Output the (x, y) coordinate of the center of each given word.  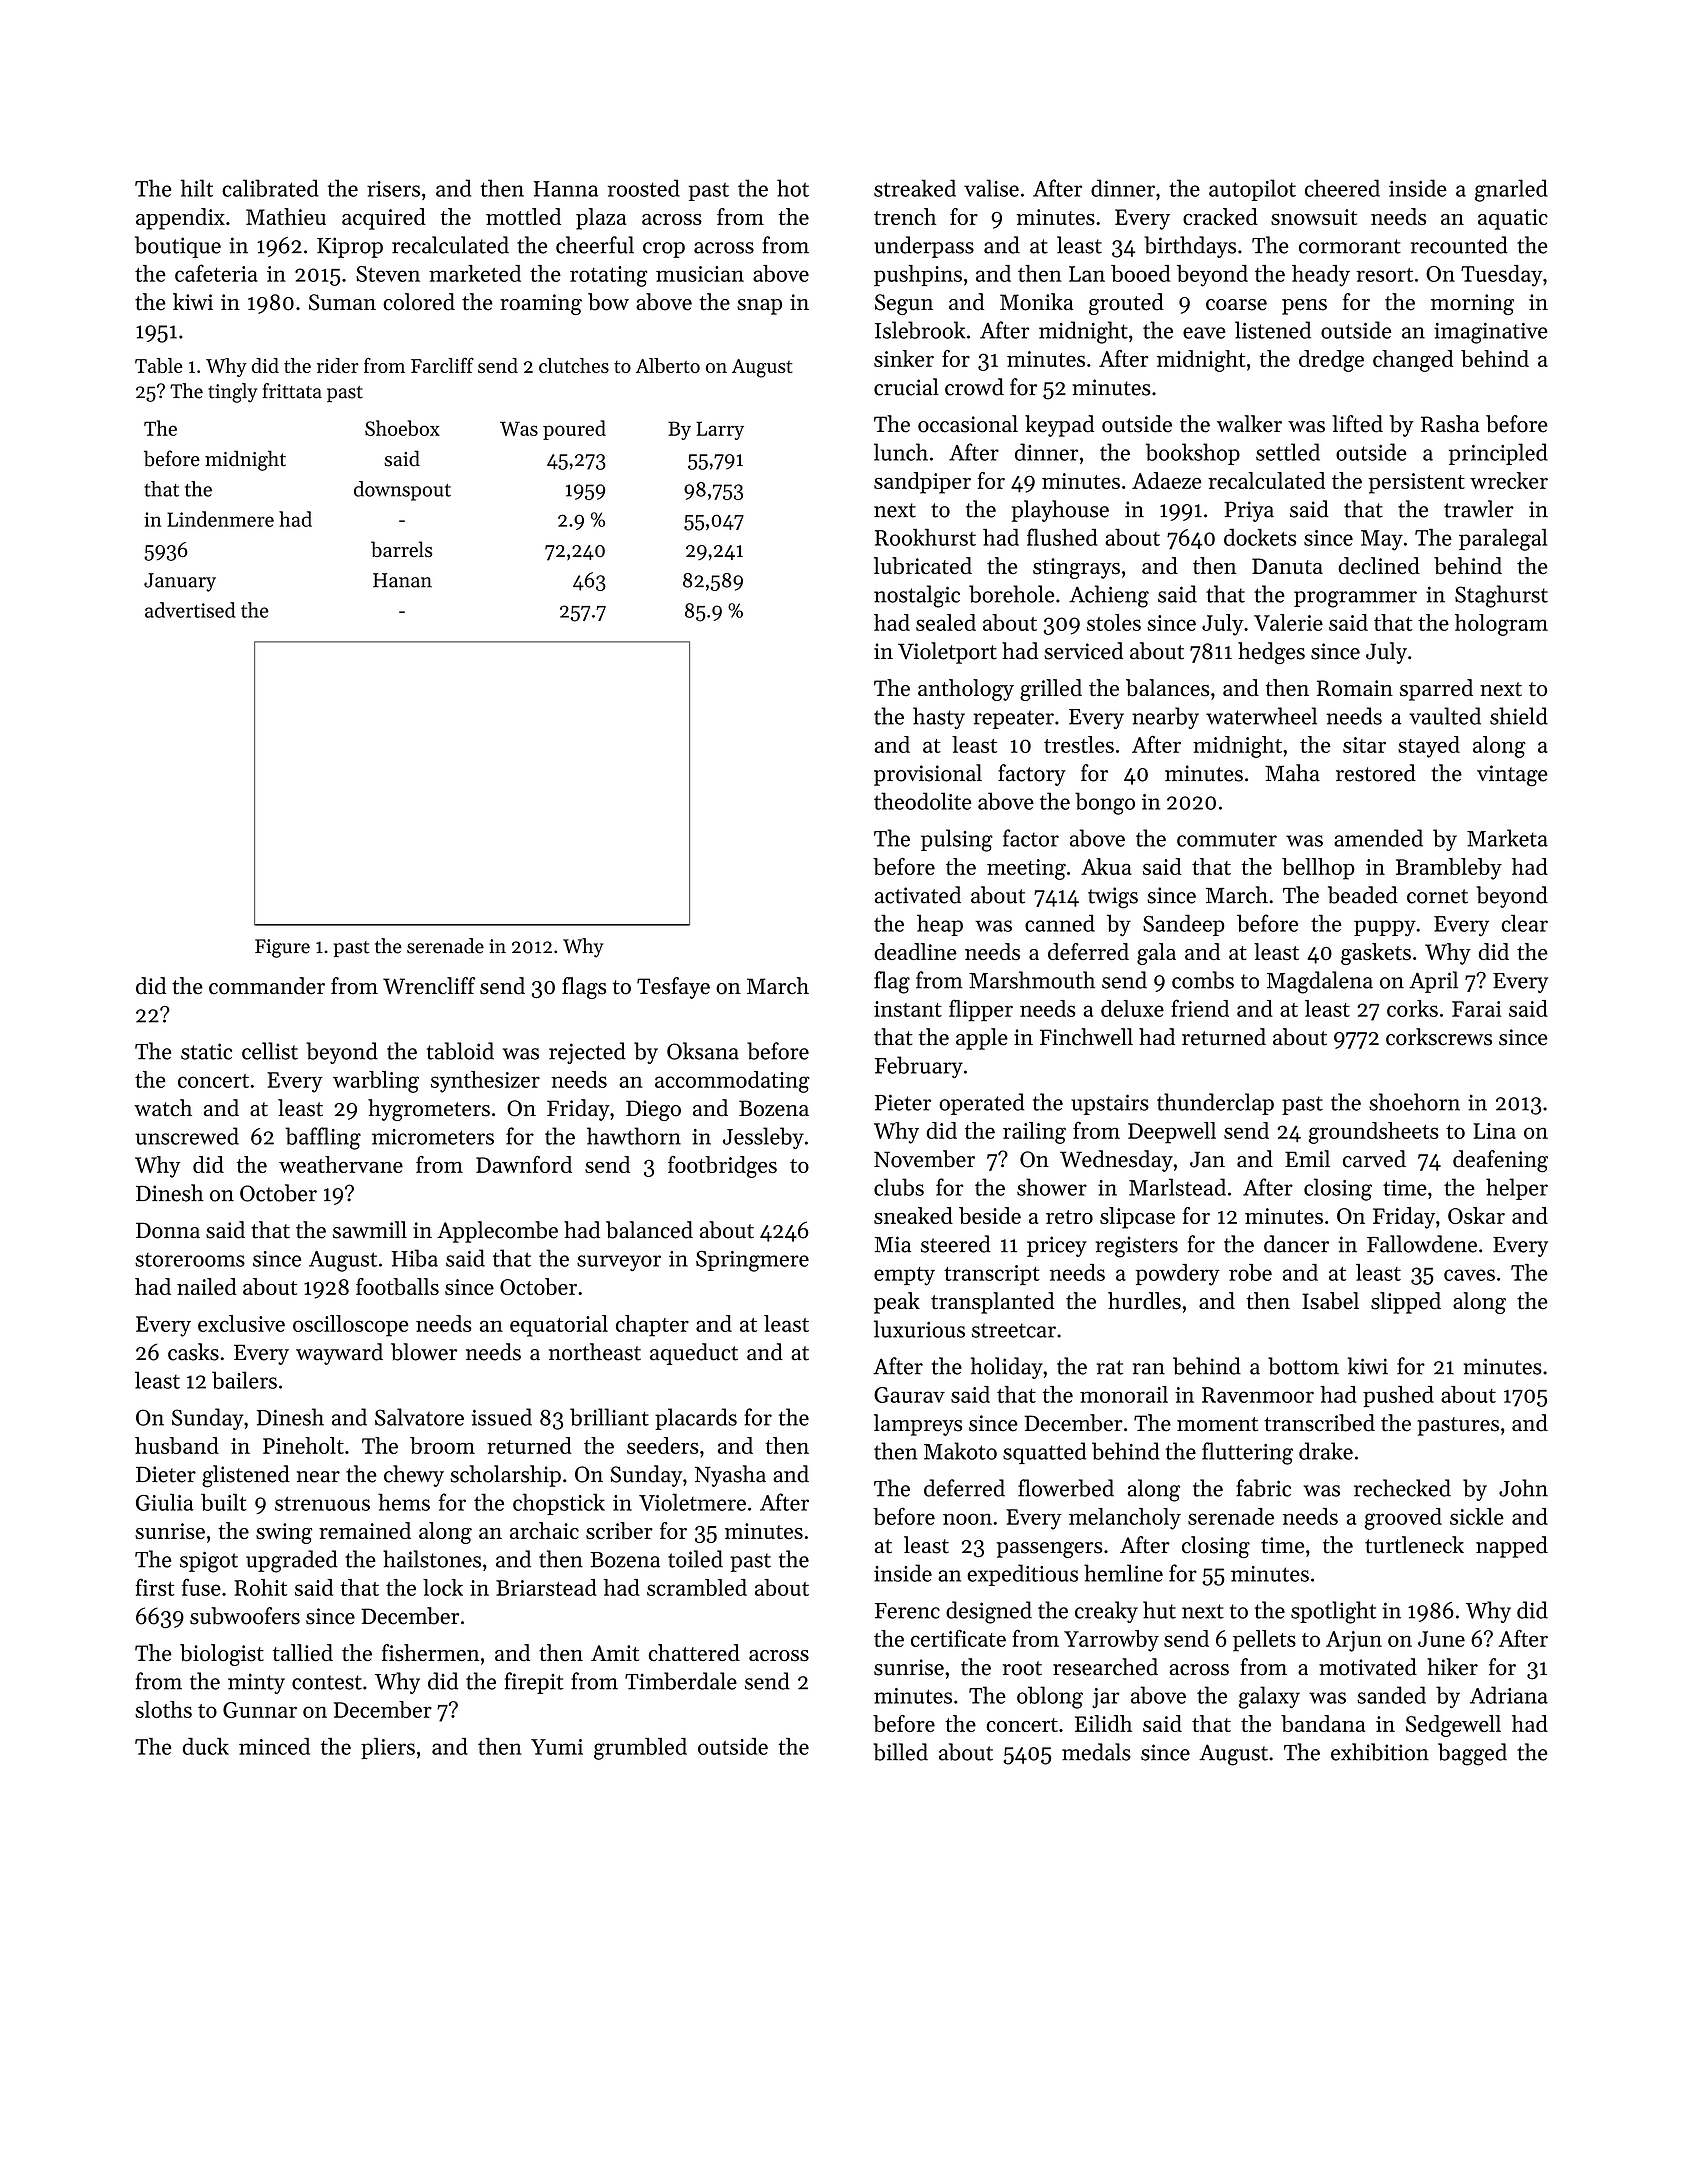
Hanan (402, 580)
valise (991, 188)
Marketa (1507, 838)
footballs (397, 1286)
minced (274, 1746)
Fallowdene (1422, 1244)
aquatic (1513, 219)
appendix (180, 219)
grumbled (640, 1749)
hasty (939, 718)
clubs (899, 1187)
